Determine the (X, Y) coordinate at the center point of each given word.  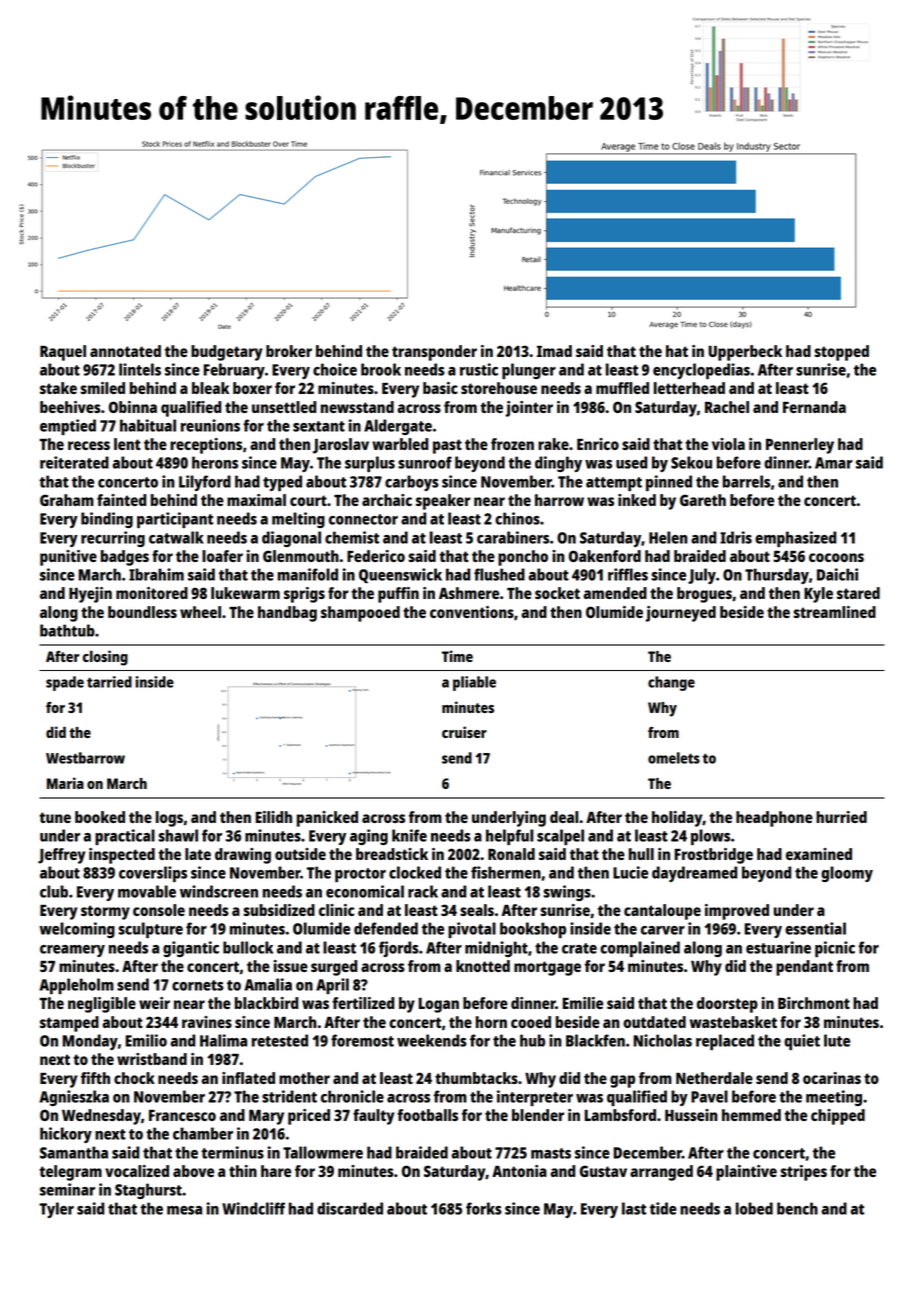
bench (797, 1208)
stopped (841, 353)
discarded (350, 1208)
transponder (434, 353)
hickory (66, 1135)
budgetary (227, 353)
